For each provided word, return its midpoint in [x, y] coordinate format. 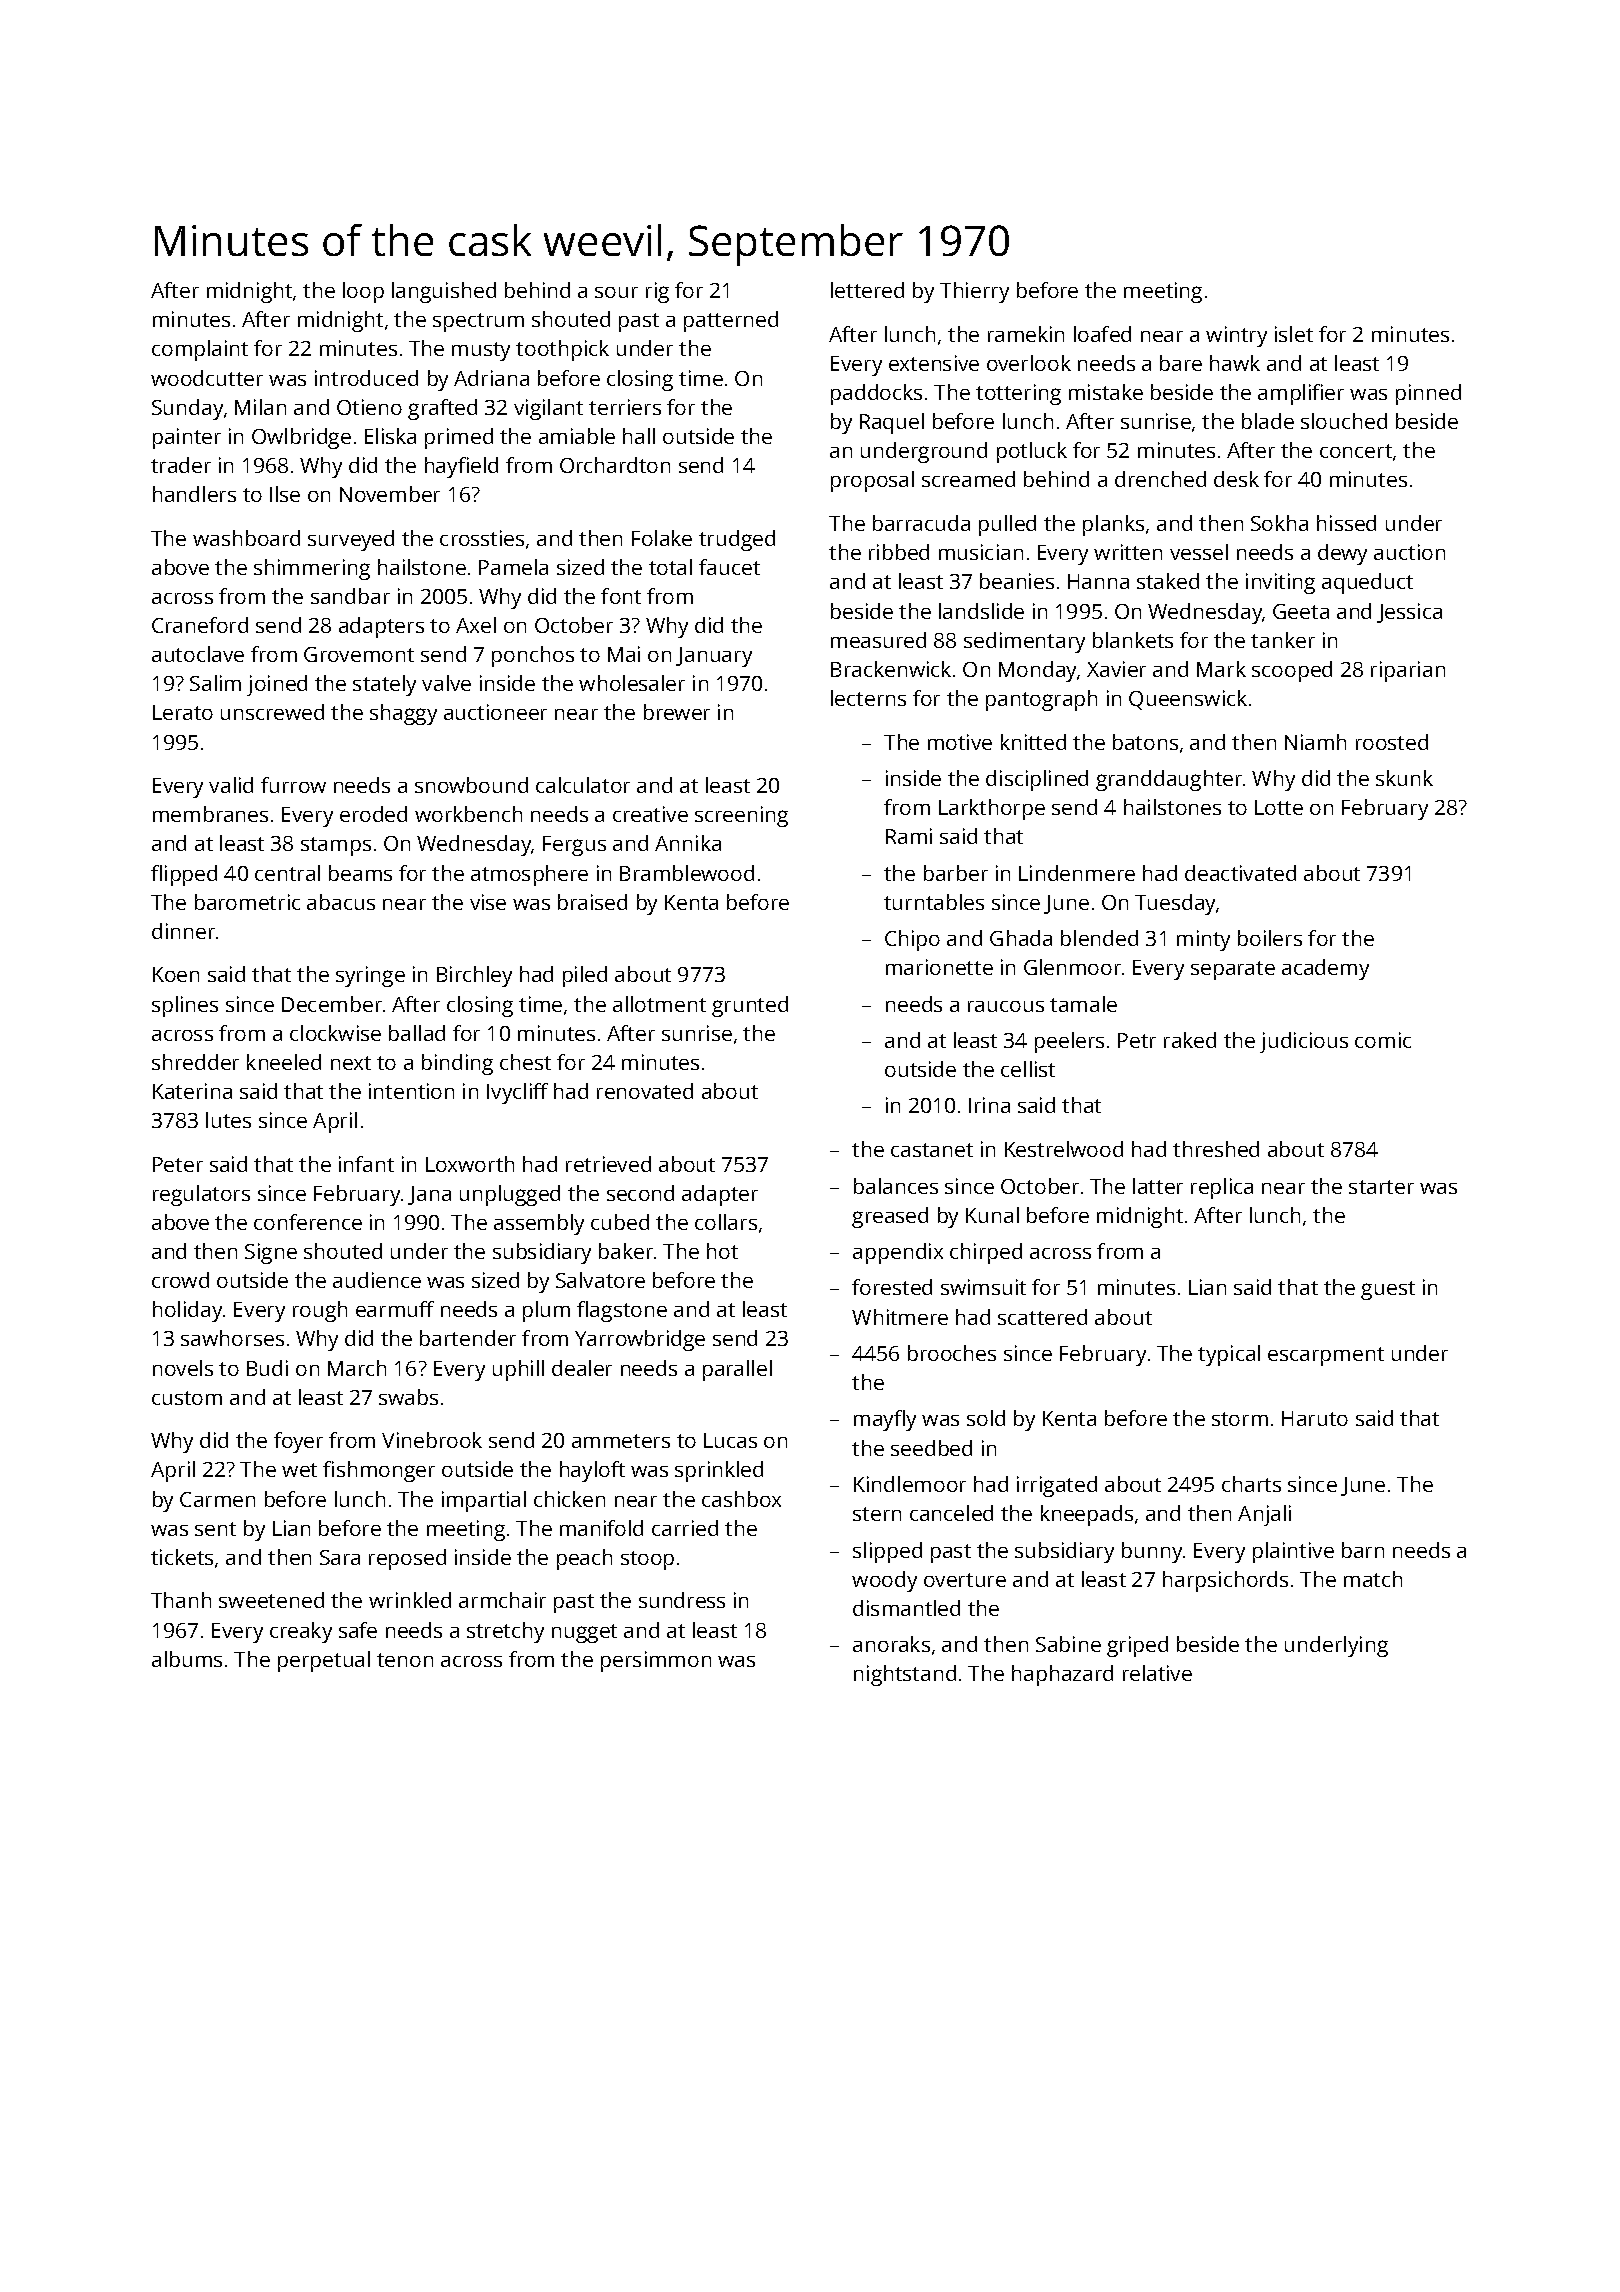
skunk [1404, 778]
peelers [1069, 1042]
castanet [932, 1150]
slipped [887, 1552]
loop [363, 292]
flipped [184, 875]
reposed [407, 1559]
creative [650, 814]
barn [1363, 1550]
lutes [228, 1120]
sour [616, 292]
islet [1294, 334]
